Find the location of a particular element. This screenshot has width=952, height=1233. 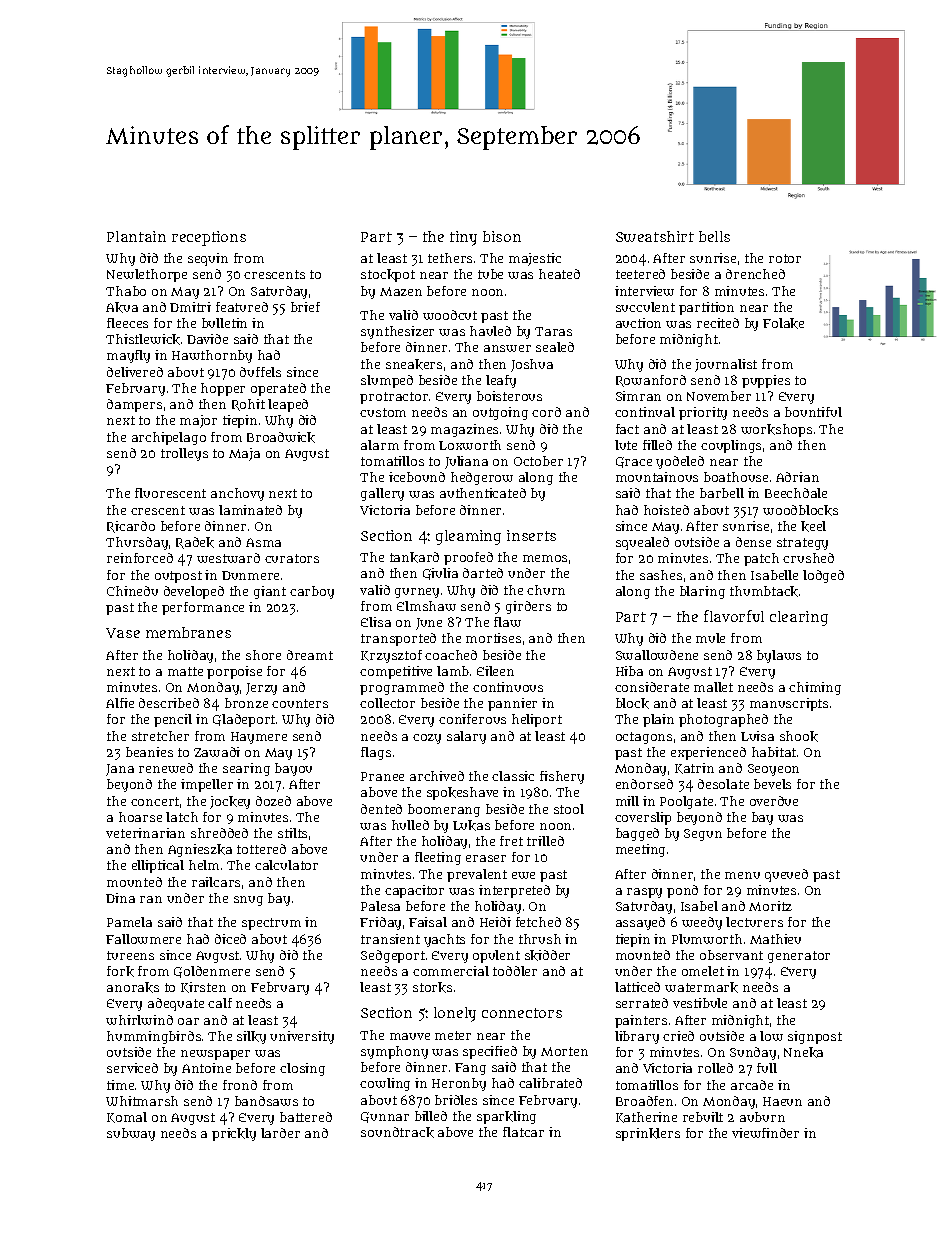

calf is located at coordinates (220, 1003).
